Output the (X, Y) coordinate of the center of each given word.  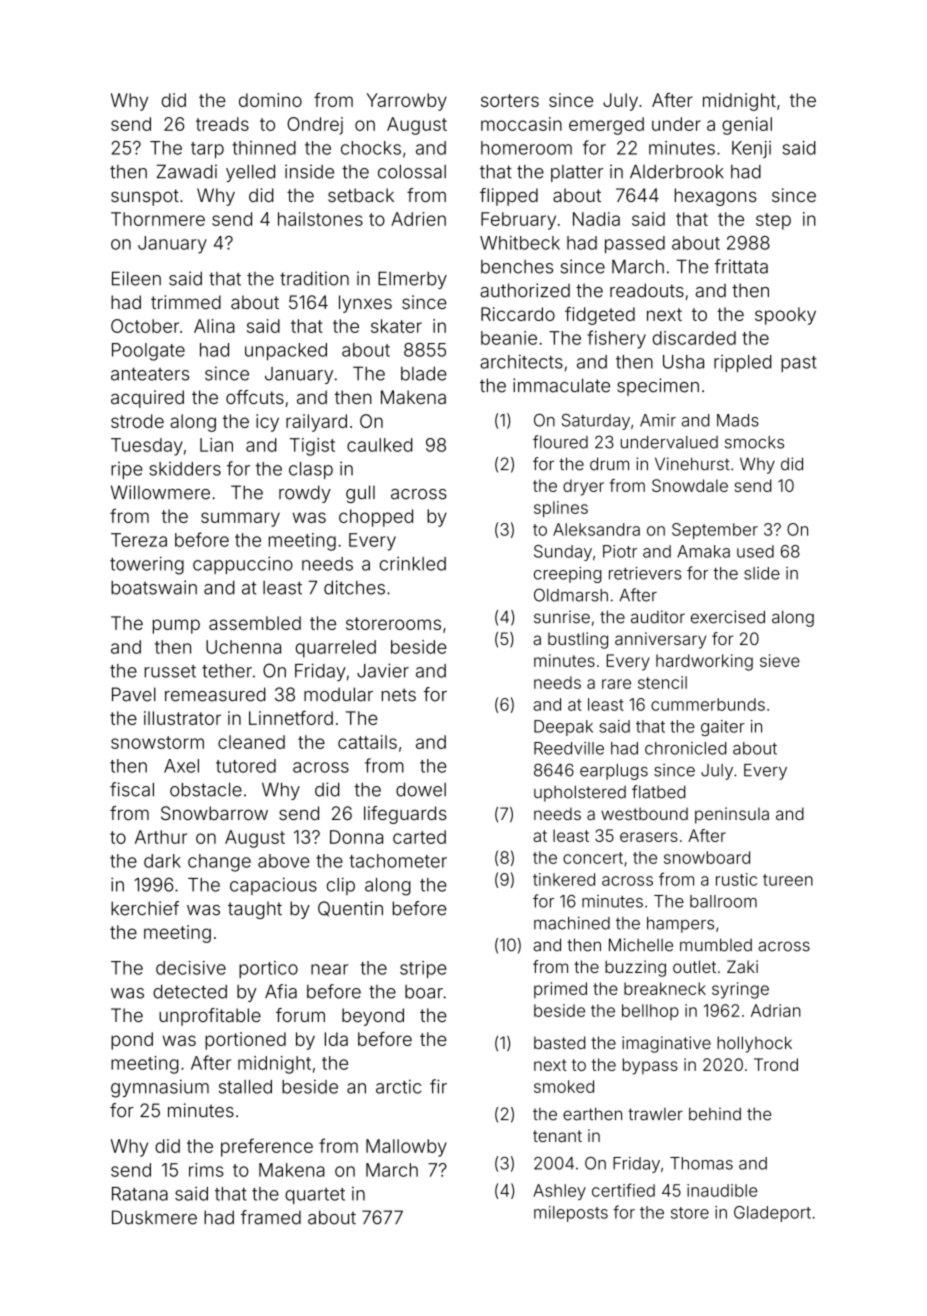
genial (747, 126)
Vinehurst (692, 464)
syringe (740, 990)
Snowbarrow (214, 813)
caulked (380, 445)
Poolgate (148, 352)
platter (577, 173)
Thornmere (158, 219)
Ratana (140, 1194)
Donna (356, 837)
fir (438, 1086)
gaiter (723, 728)
